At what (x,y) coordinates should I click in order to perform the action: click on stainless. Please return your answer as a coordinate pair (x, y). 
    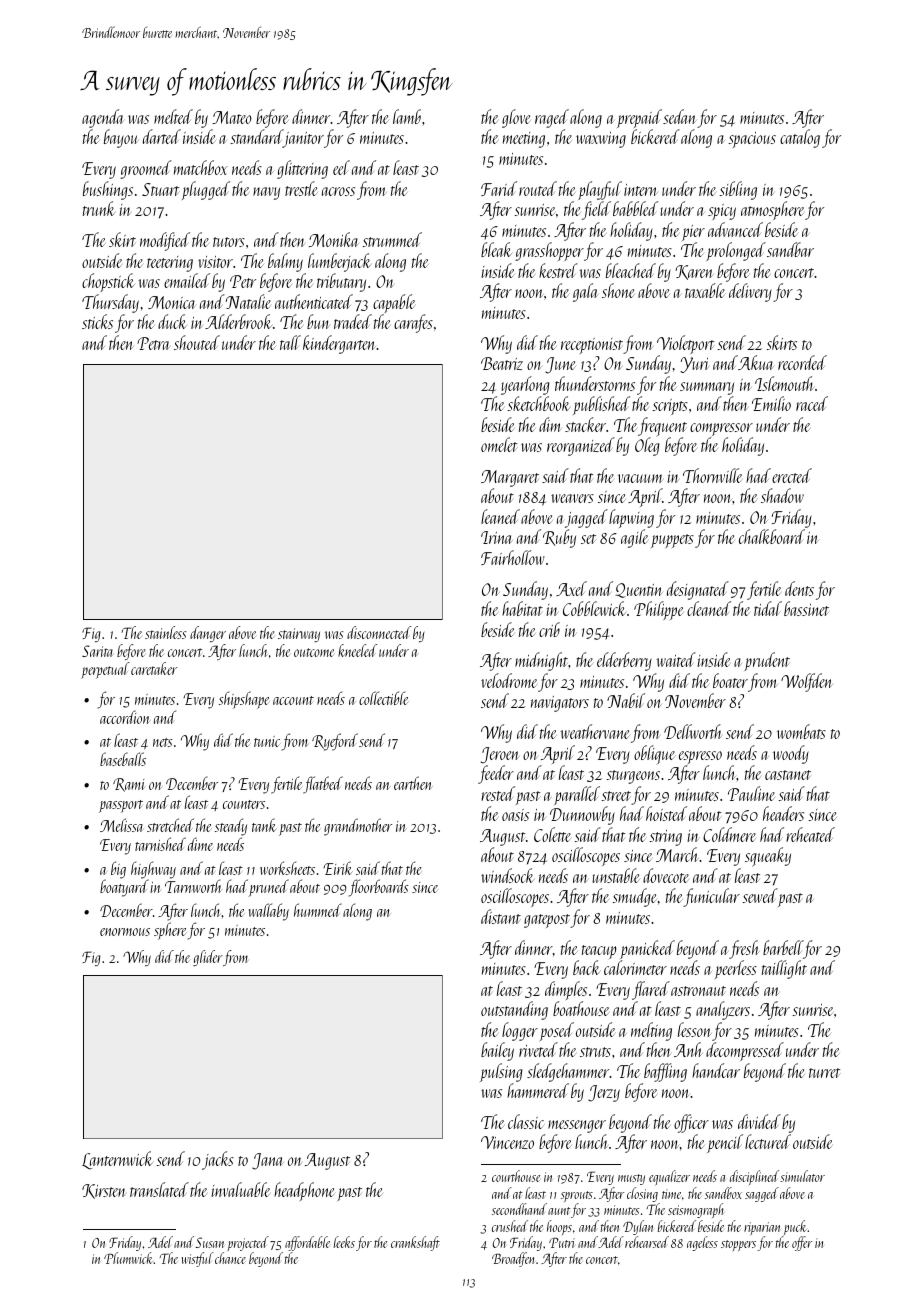
    Looking at the image, I should click on (166, 632).
